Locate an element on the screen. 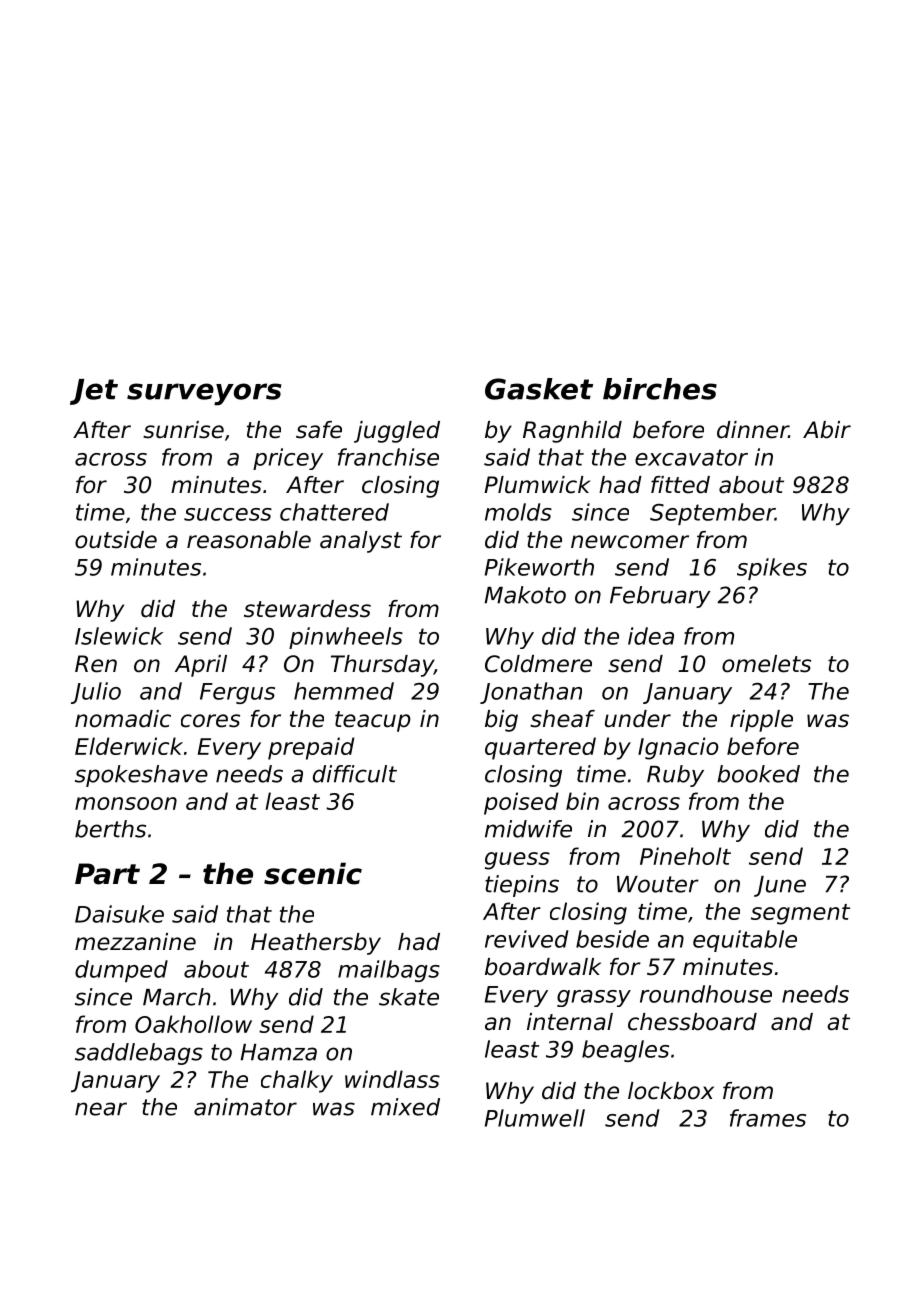  mezzanine is located at coordinates (135, 942).
